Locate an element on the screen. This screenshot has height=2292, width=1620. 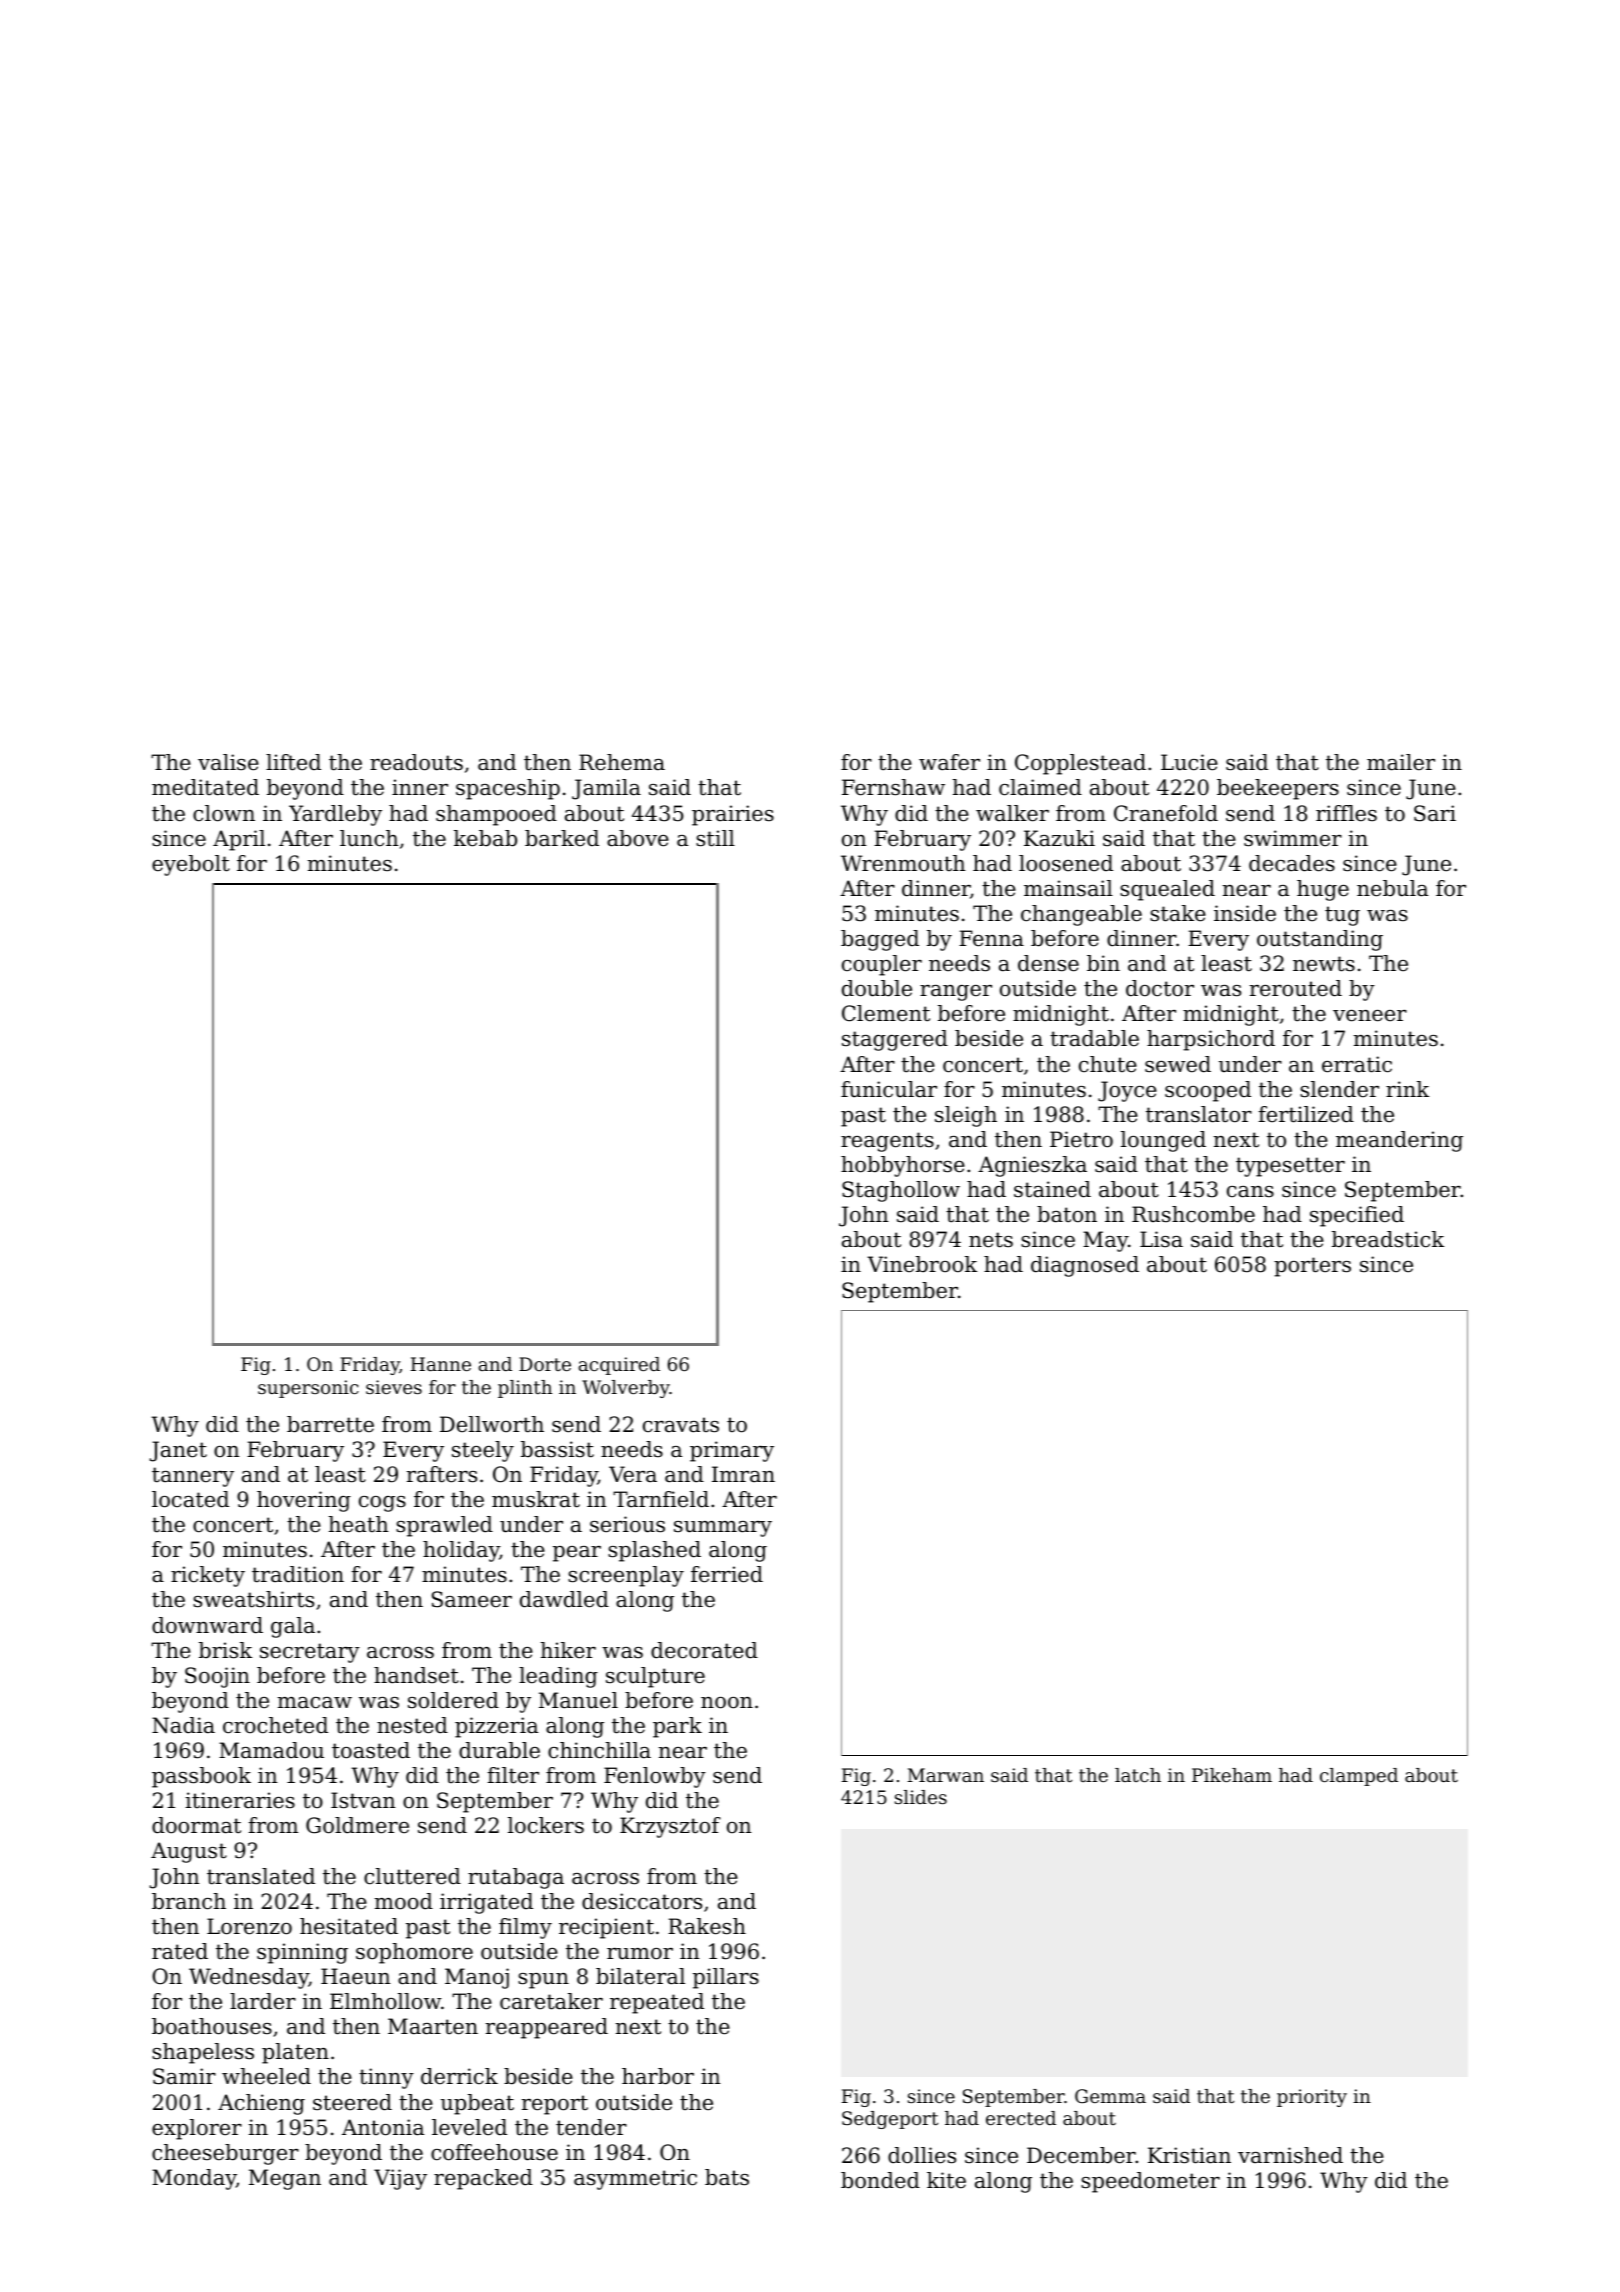
Lisa is located at coordinates (1161, 1239).
